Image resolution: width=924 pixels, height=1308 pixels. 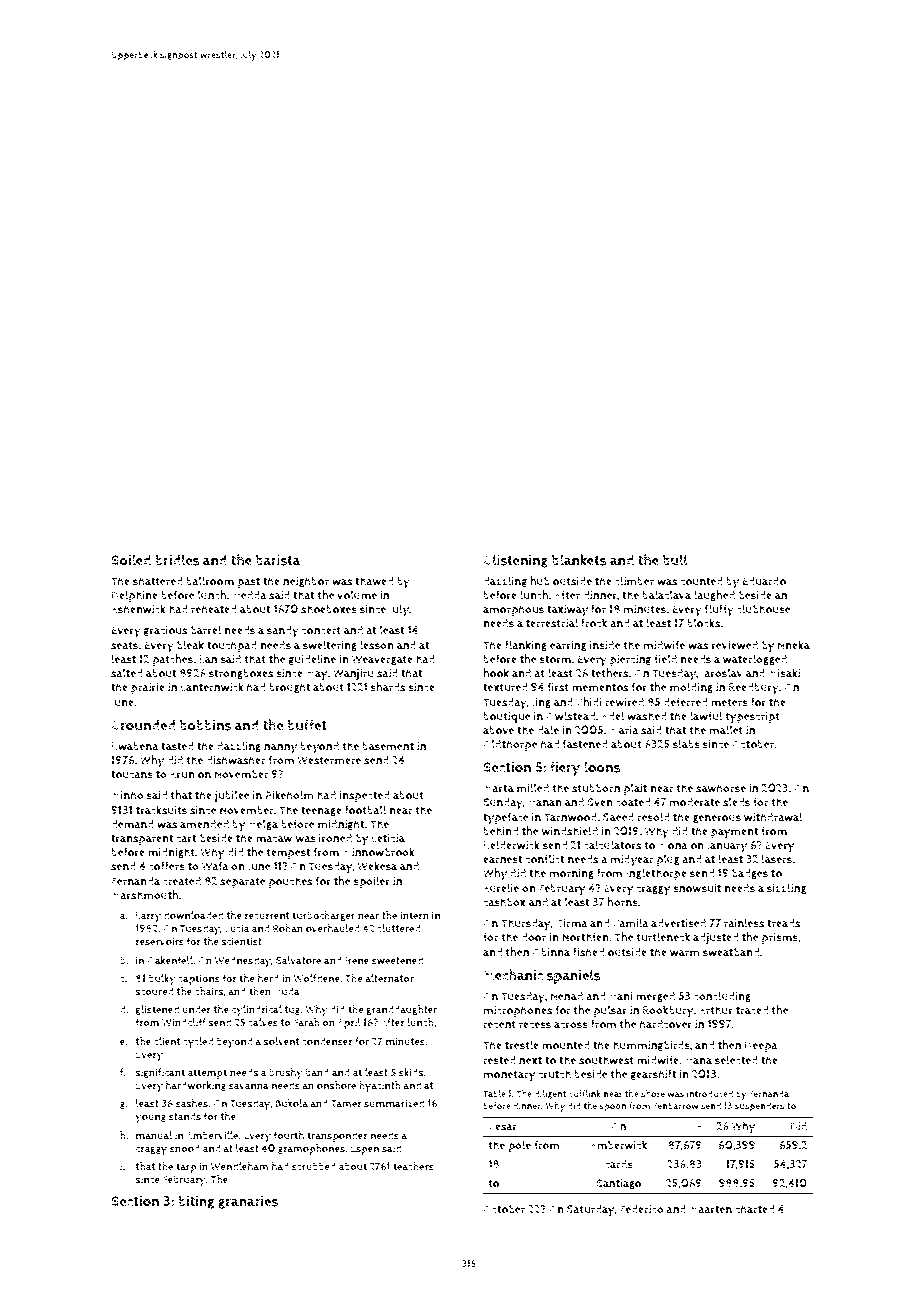 I want to click on Saturday, so click(x=591, y=1210).
